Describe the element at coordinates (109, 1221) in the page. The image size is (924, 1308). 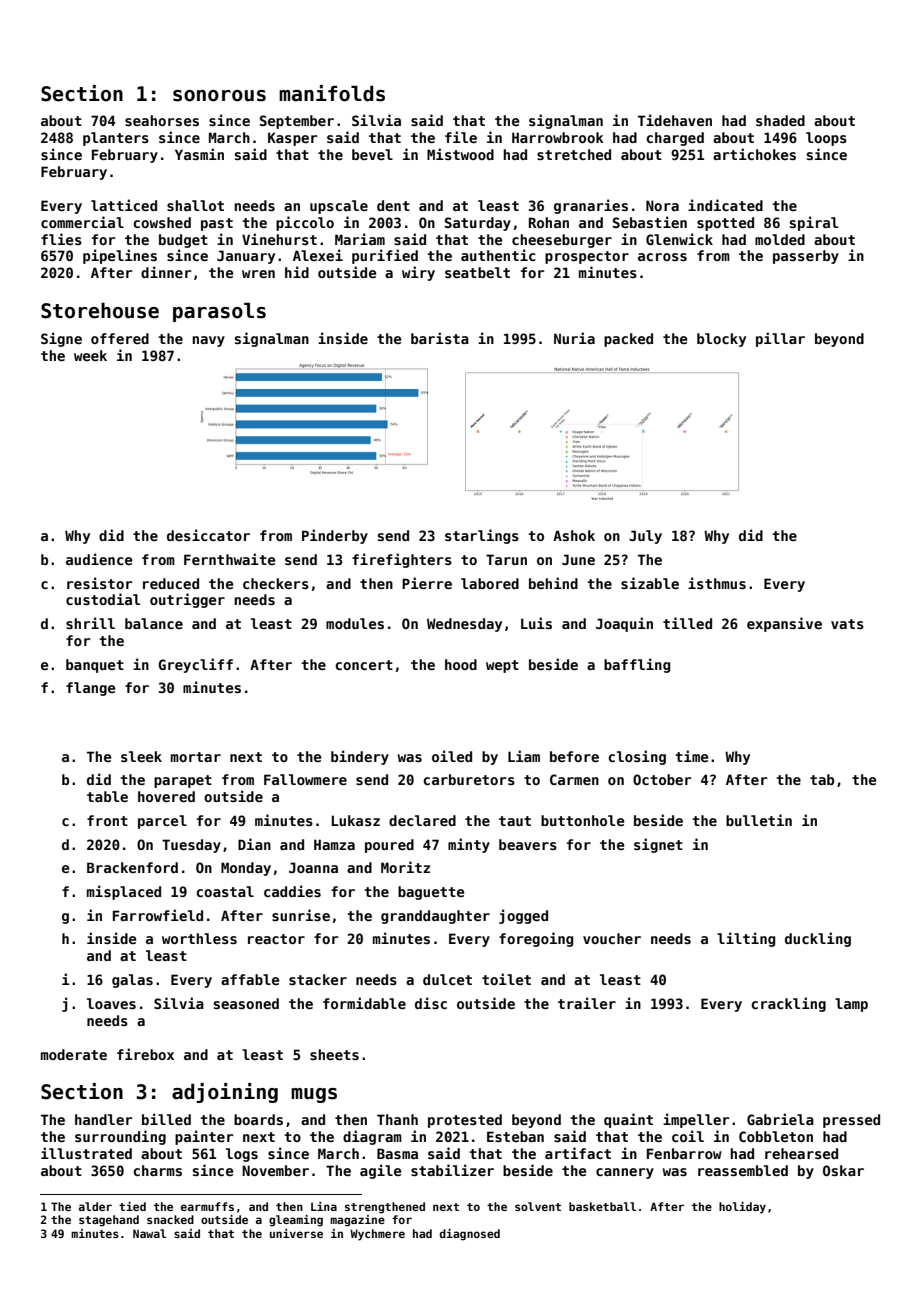
I see `stagehand` at that location.
